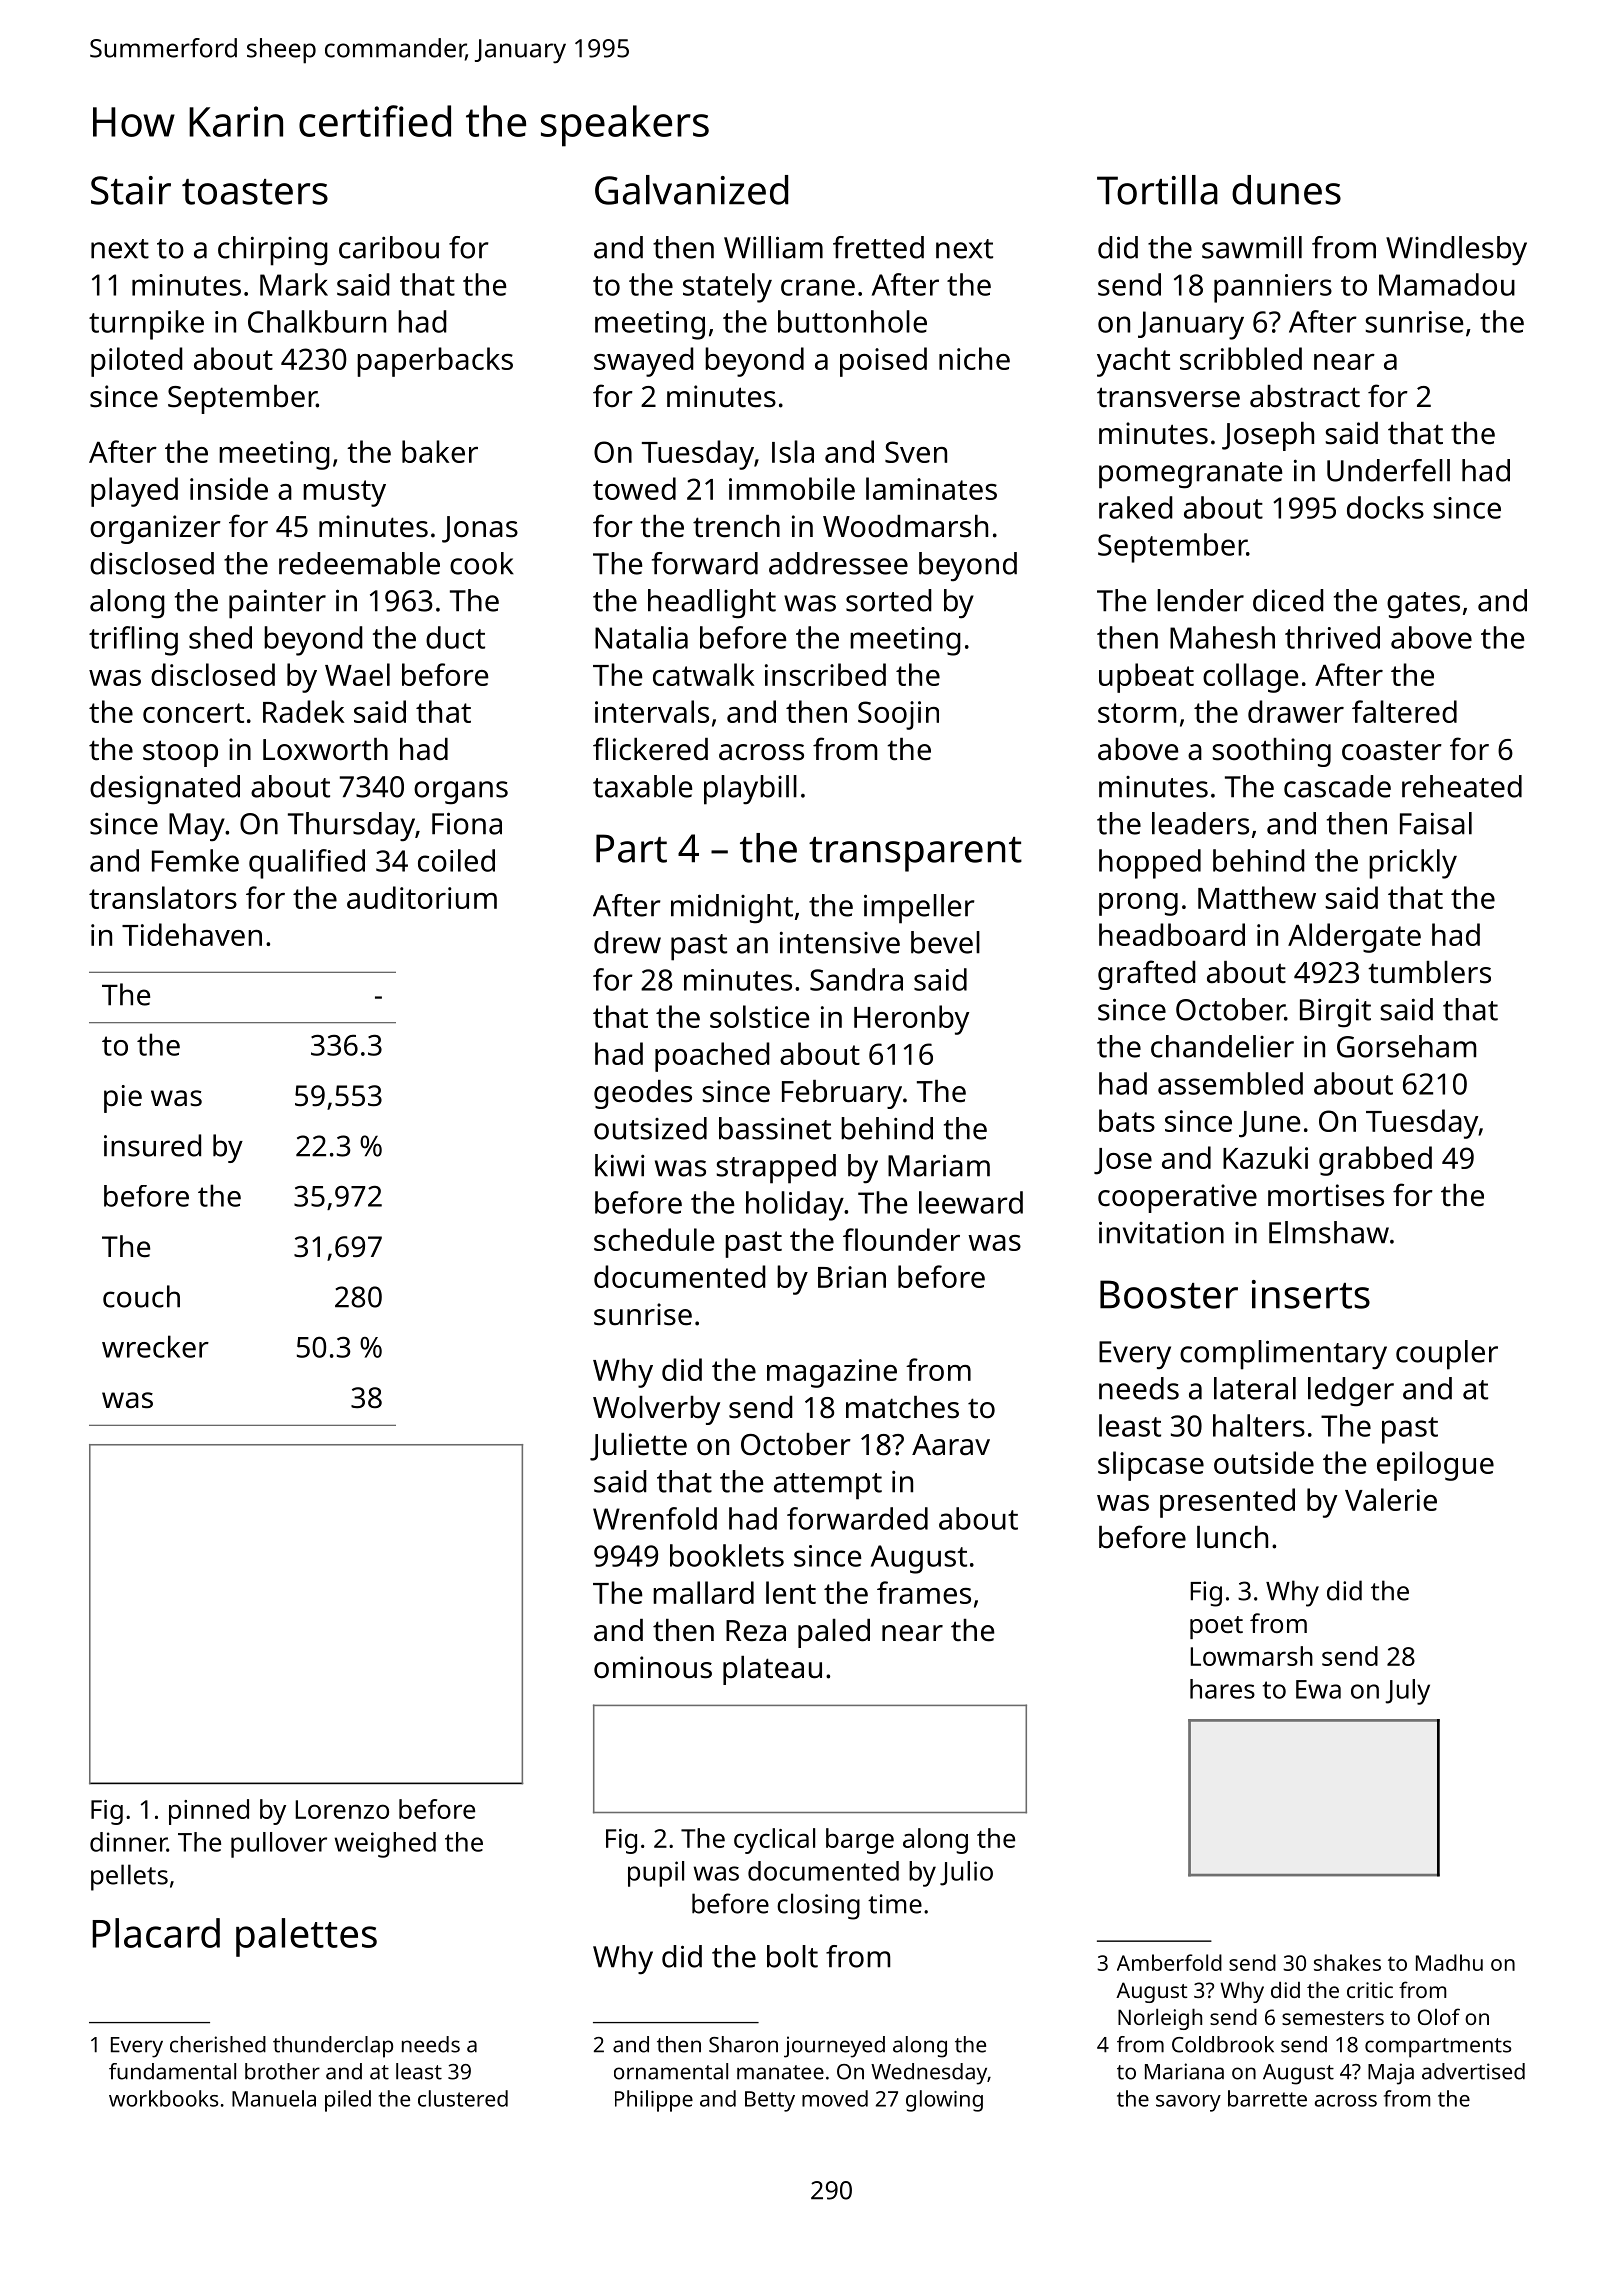 Image resolution: width=1620 pixels, height=2292 pixels. Describe the element at coordinates (1222, 1689) in the screenshot. I see `hares` at that location.
